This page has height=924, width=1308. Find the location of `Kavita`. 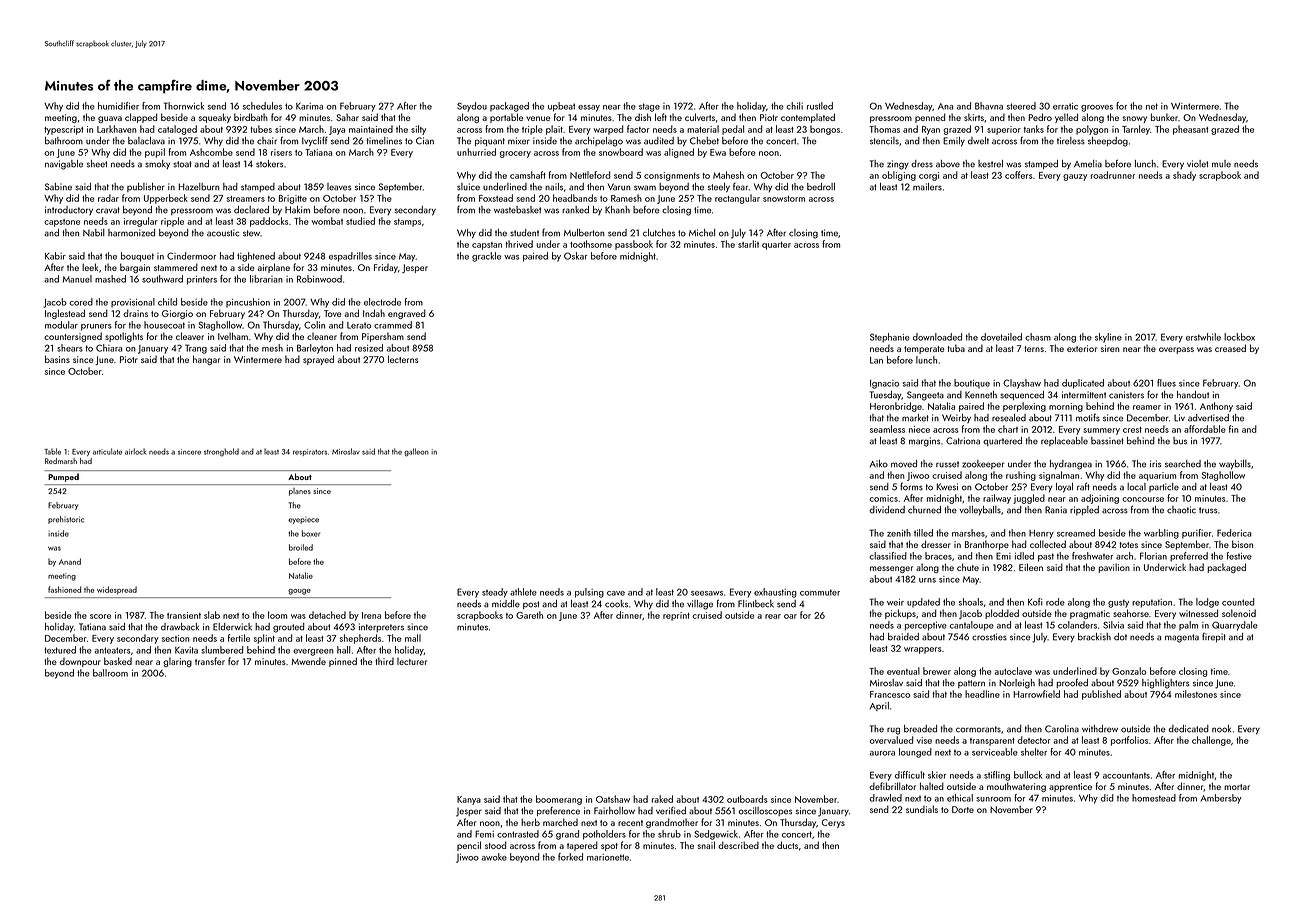

Kavita is located at coordinates (186, 650).
